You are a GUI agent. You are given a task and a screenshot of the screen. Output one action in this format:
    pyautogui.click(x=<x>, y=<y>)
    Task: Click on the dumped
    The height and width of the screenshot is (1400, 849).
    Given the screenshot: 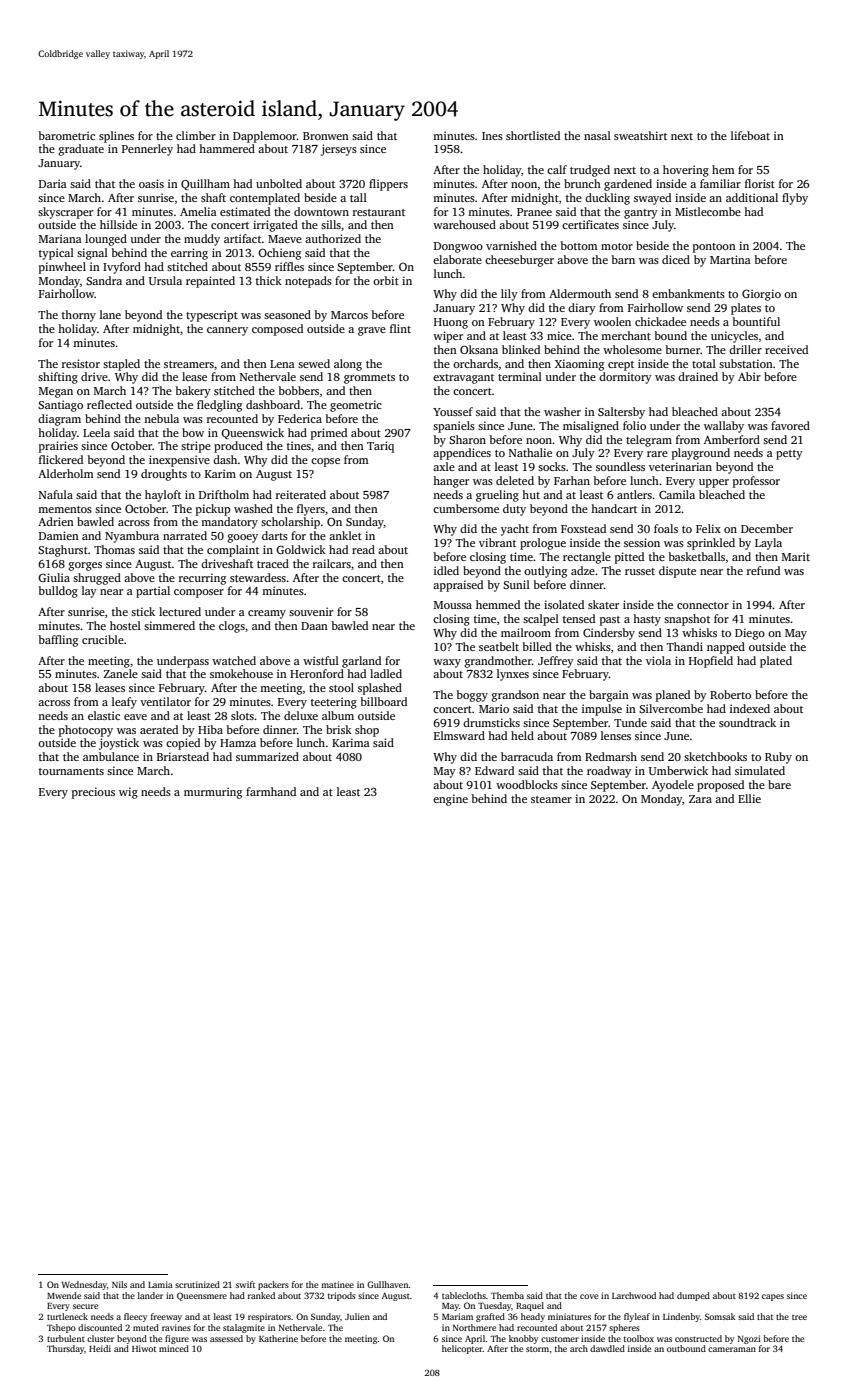 What is the action you would take?
    pyautogui.click(x=693, y=1296)
